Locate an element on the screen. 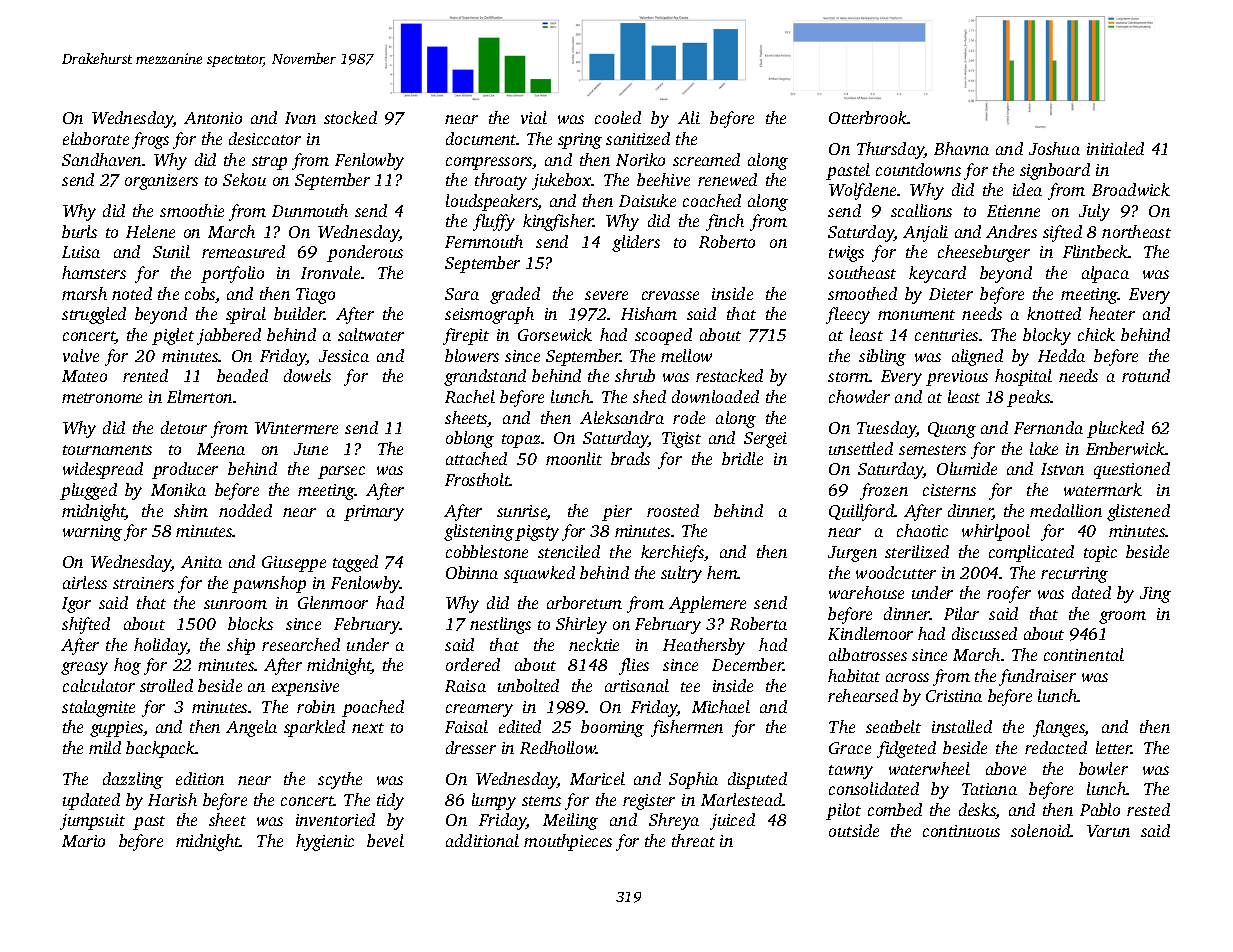  Mario is located at coordinates (83, 841).
